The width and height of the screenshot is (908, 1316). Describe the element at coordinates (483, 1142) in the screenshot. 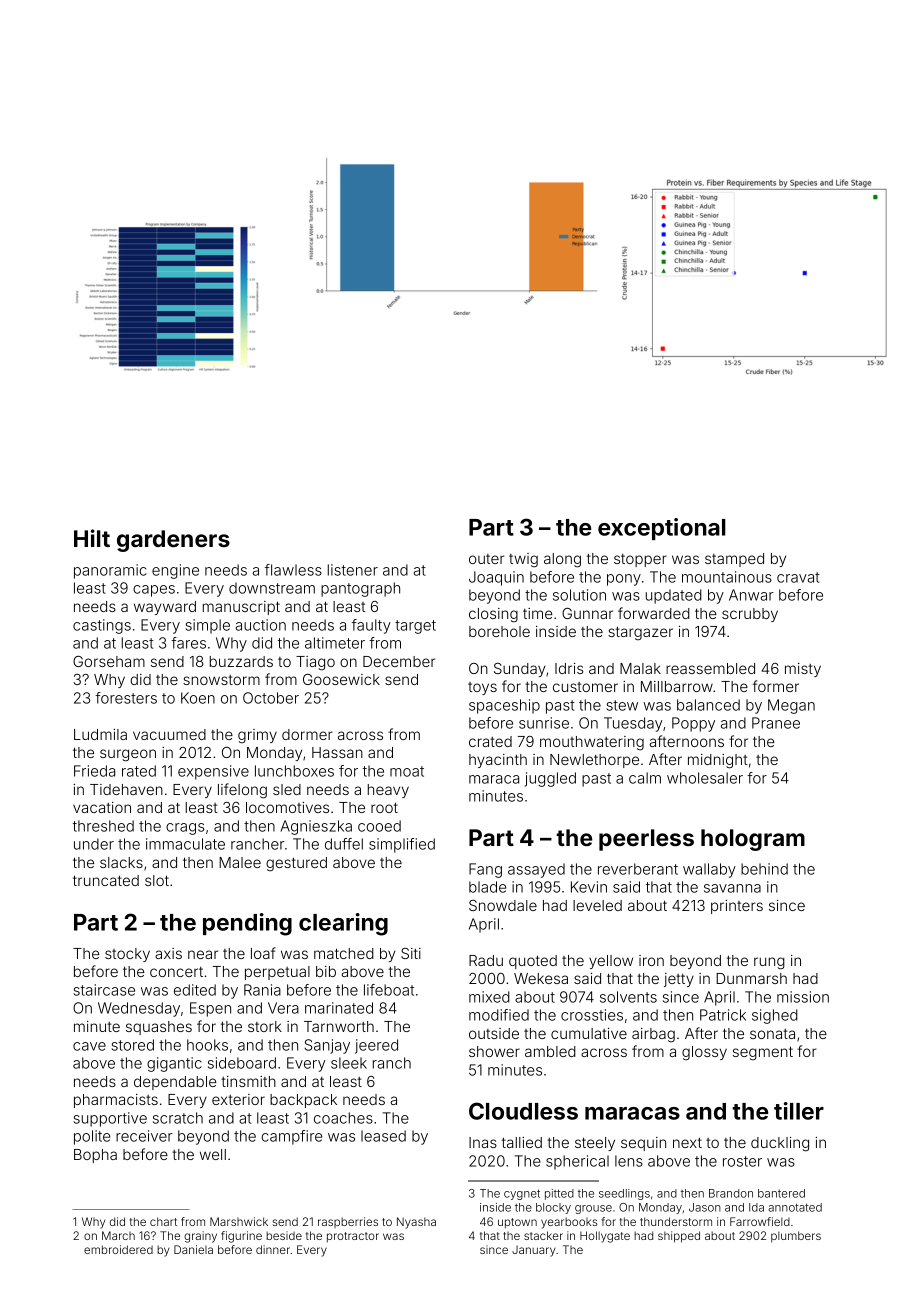

I see `Inas` at that location.
